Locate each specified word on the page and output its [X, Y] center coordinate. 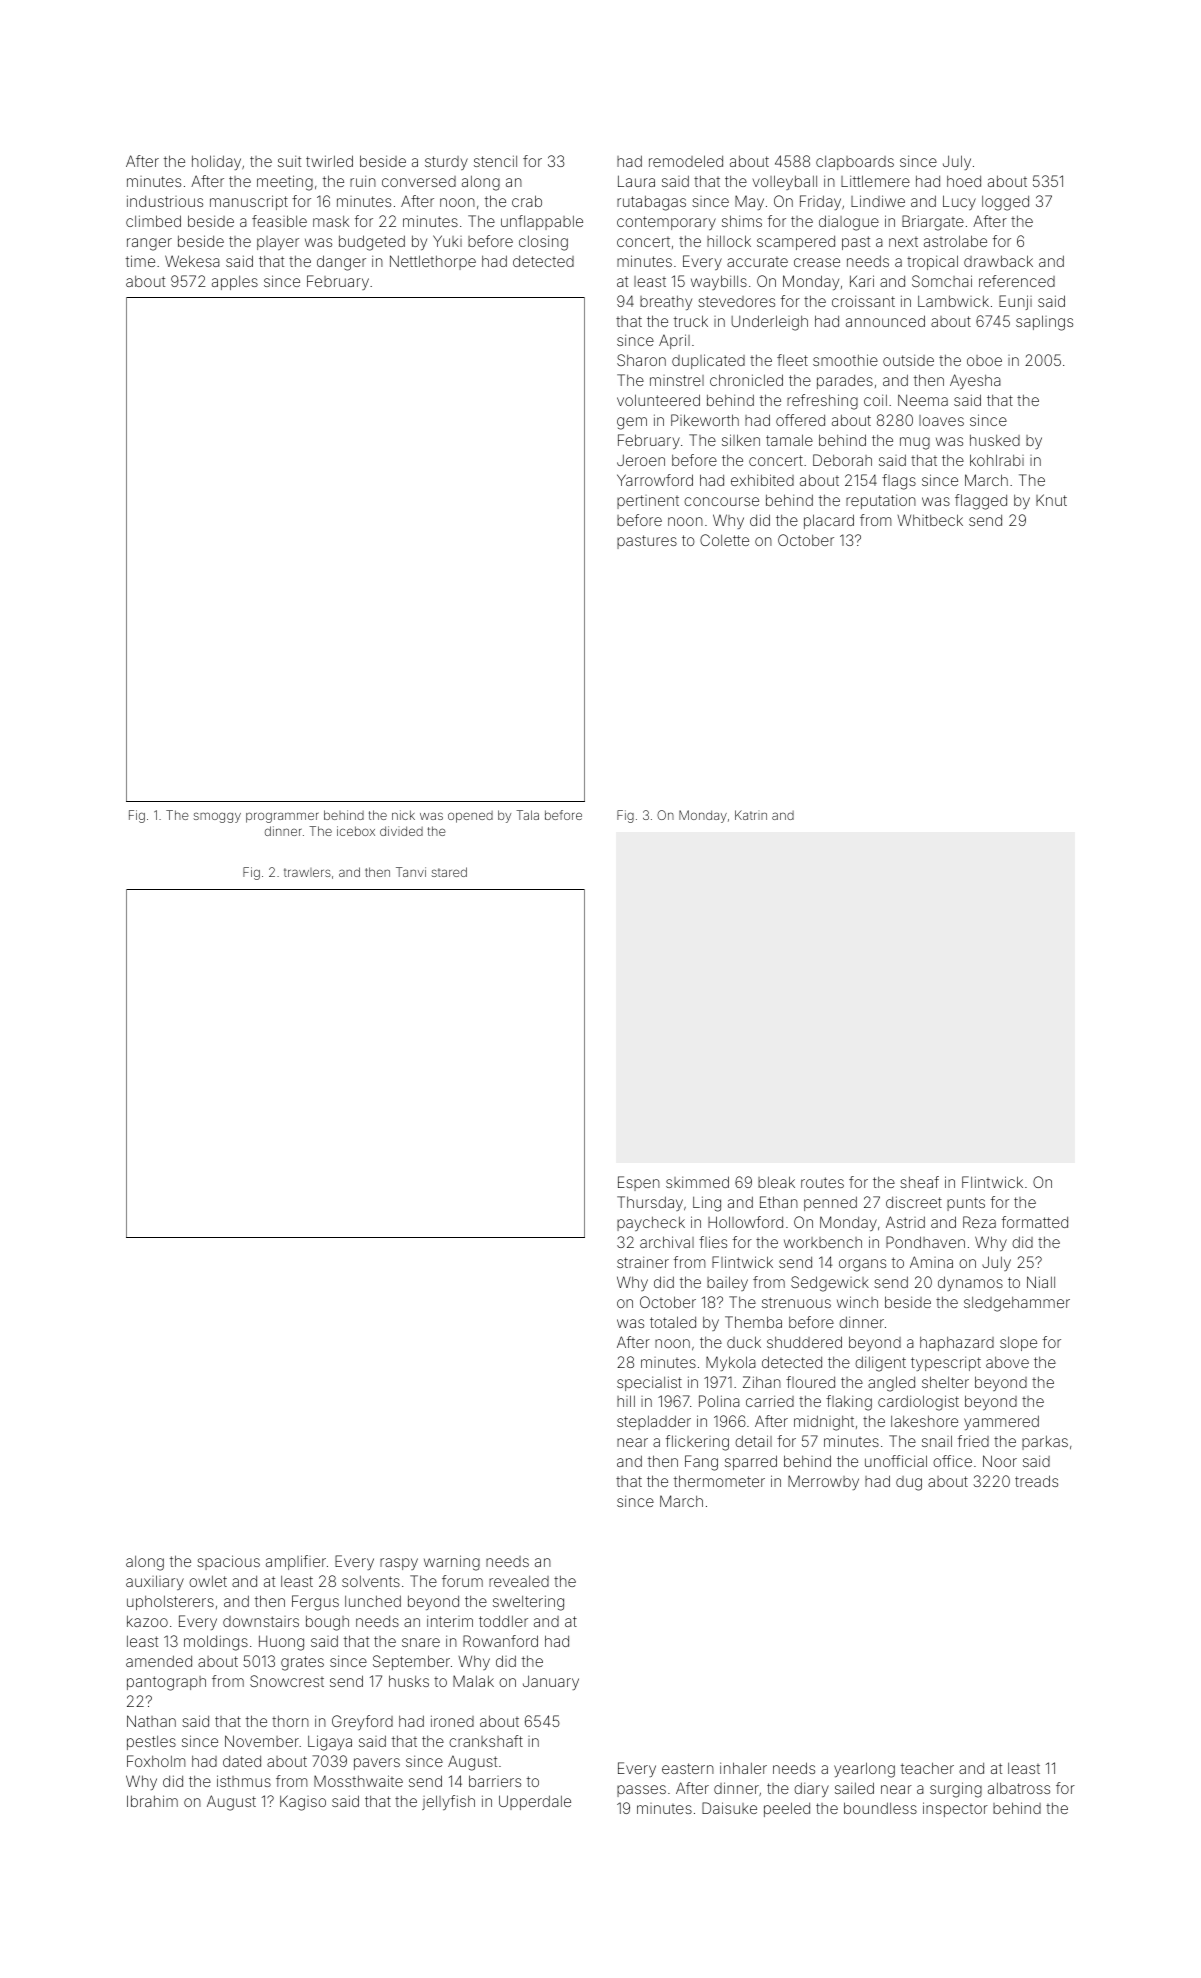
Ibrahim [152, 1801]
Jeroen [641, 460]
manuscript [249, 202]
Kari [862, 281]
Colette [724, 540]
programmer [282, 817]
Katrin [751, 815]
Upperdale [535, 1802]
